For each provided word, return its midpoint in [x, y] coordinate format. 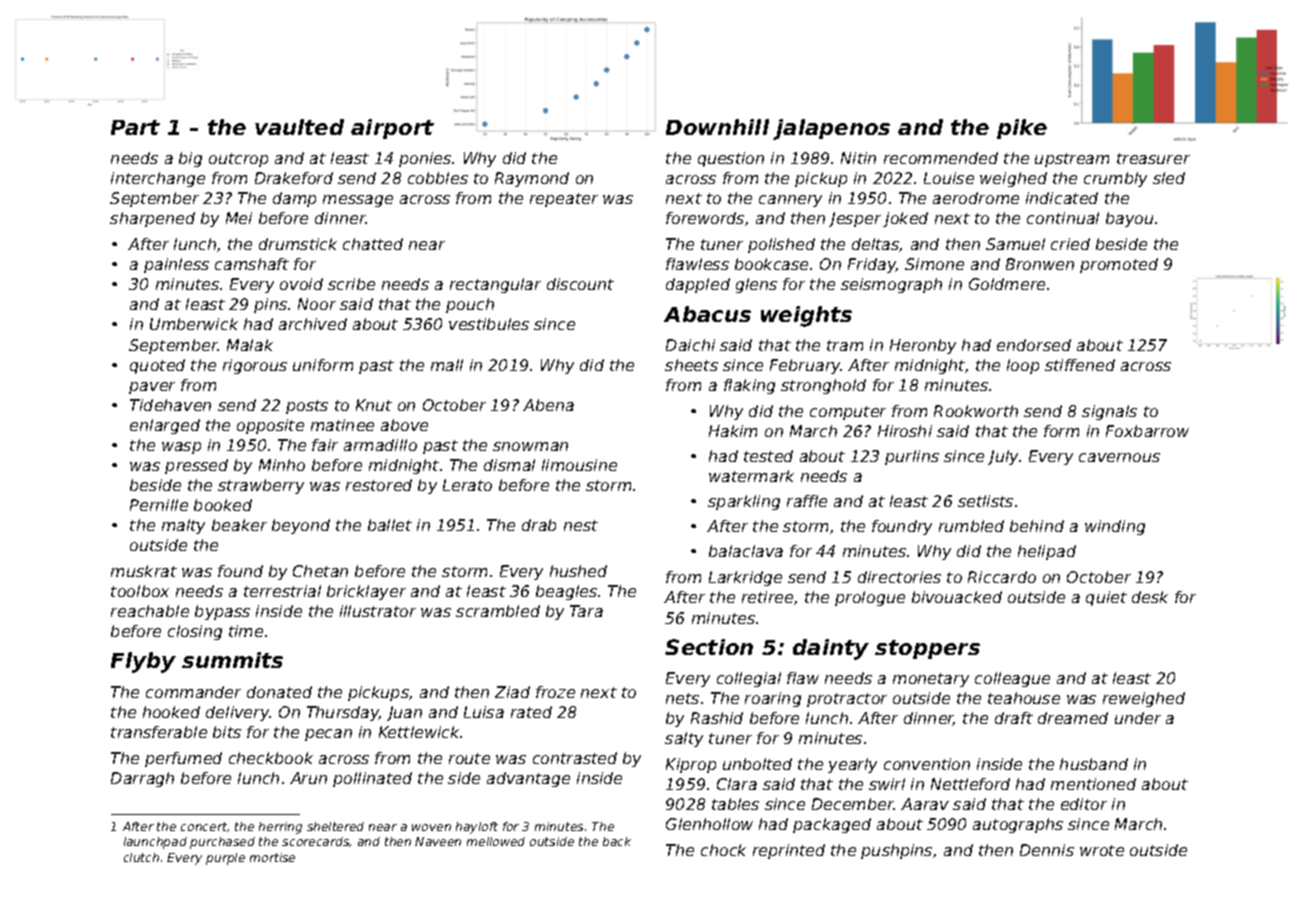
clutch [141, 857]
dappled [698, 285]
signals [1109, 412]
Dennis [1047, 850]
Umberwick [194, 324]
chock [723, 850]
